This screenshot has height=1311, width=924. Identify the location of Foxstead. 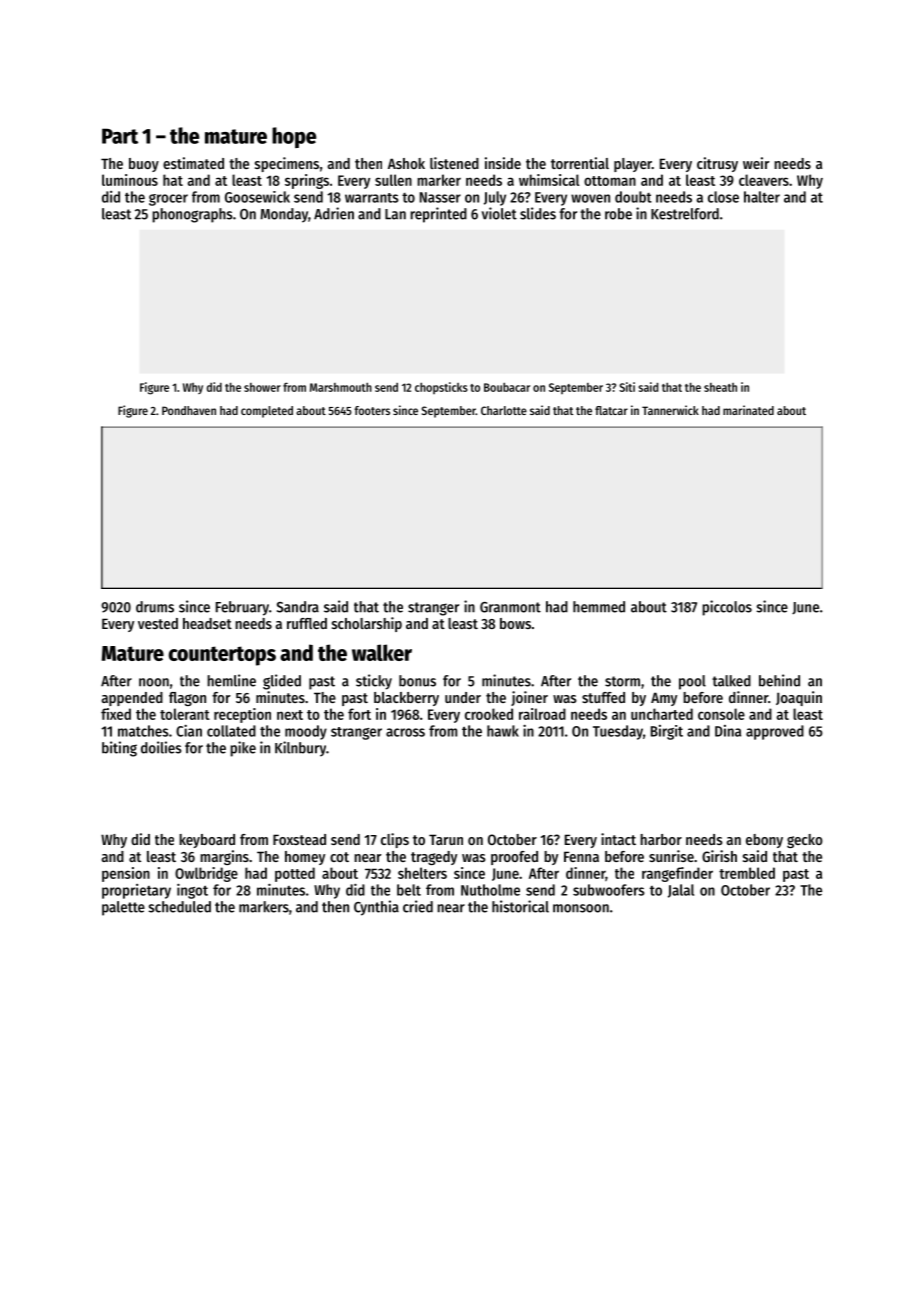
(299, 839).
